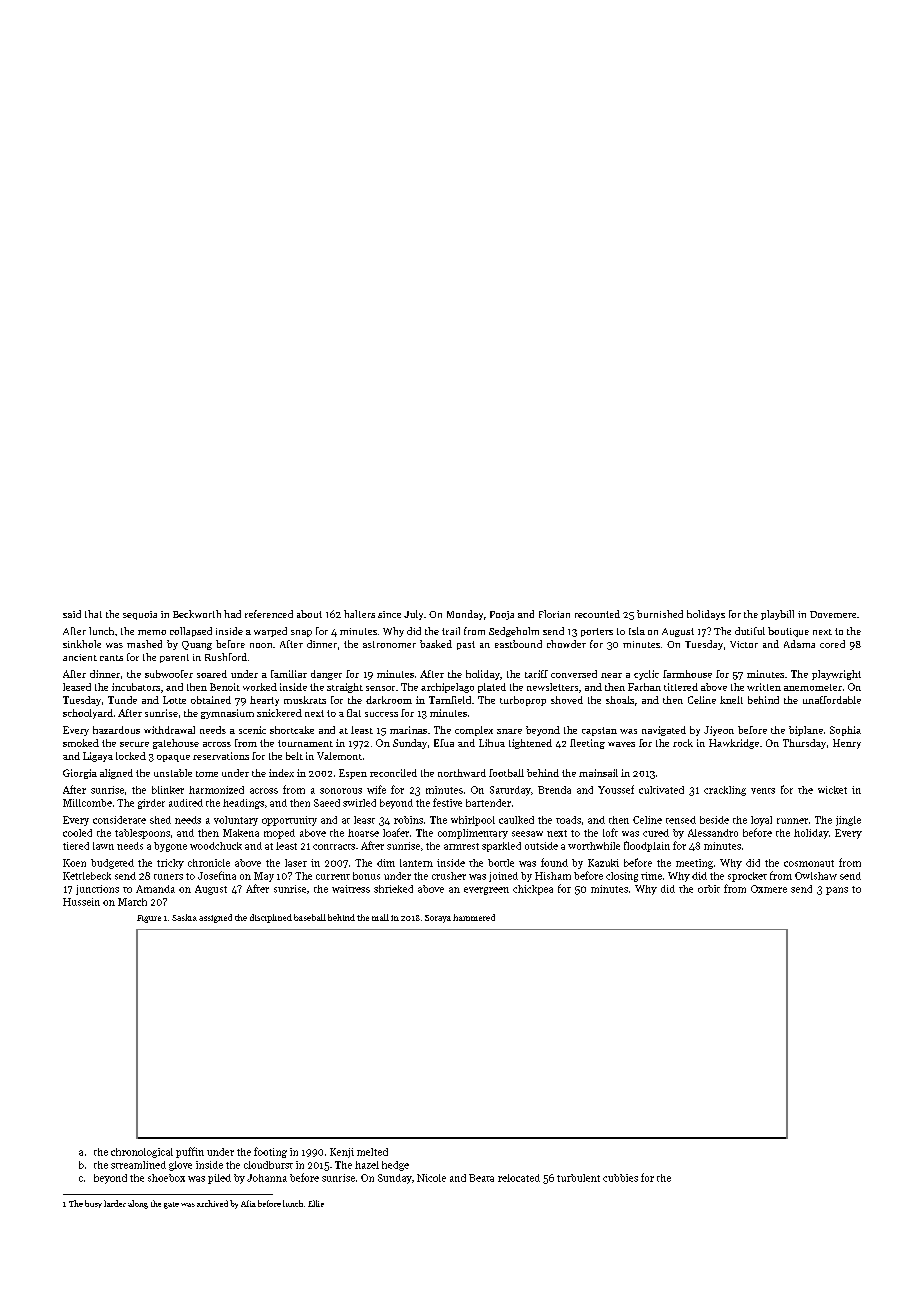 The image size is (924, 1308). I want to click on cubbies, so click(620, 1178).
